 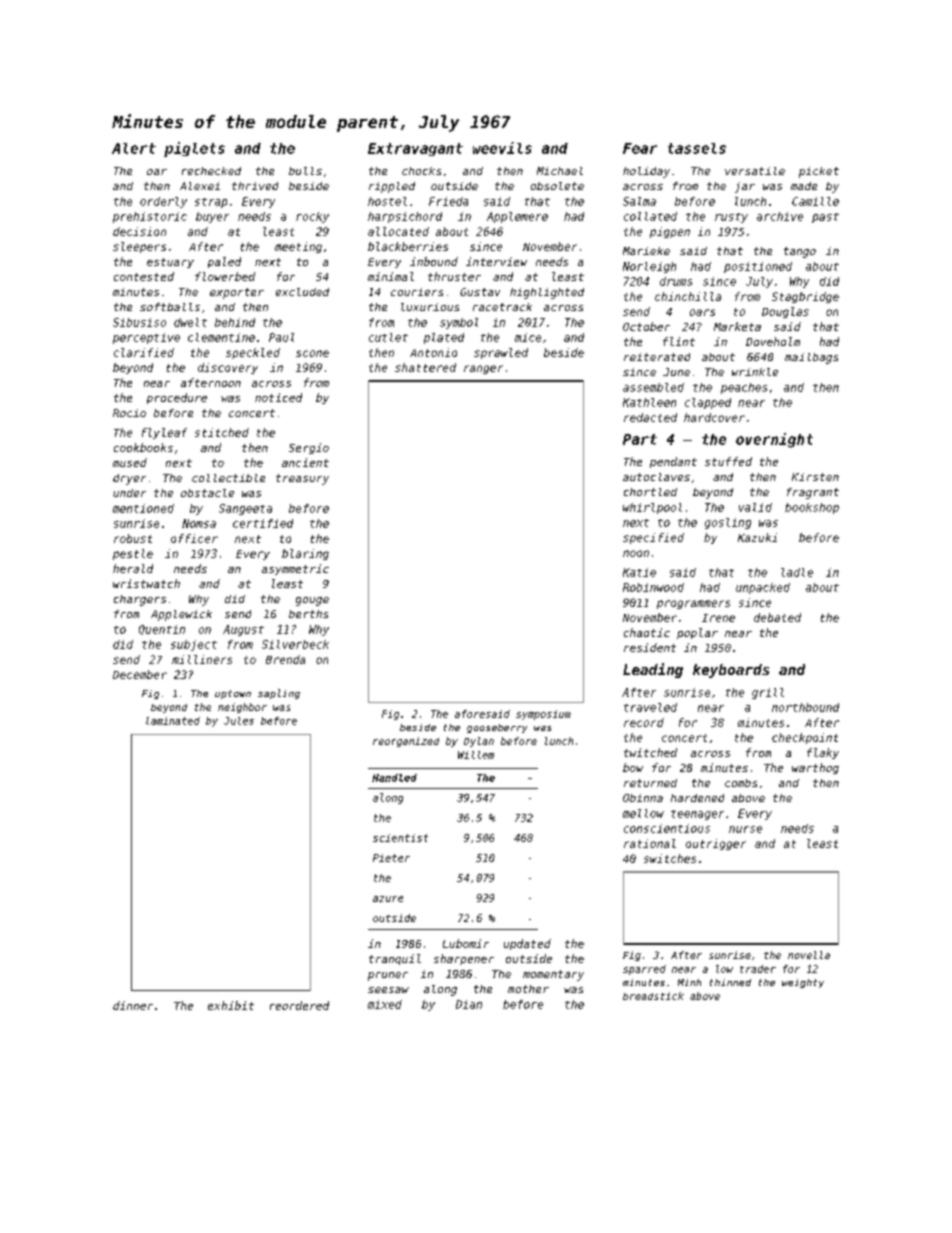 What do you see at coordinates (415, 149) in the screenshot?
I see `Extravagant` at bounding box center [415, 149].
